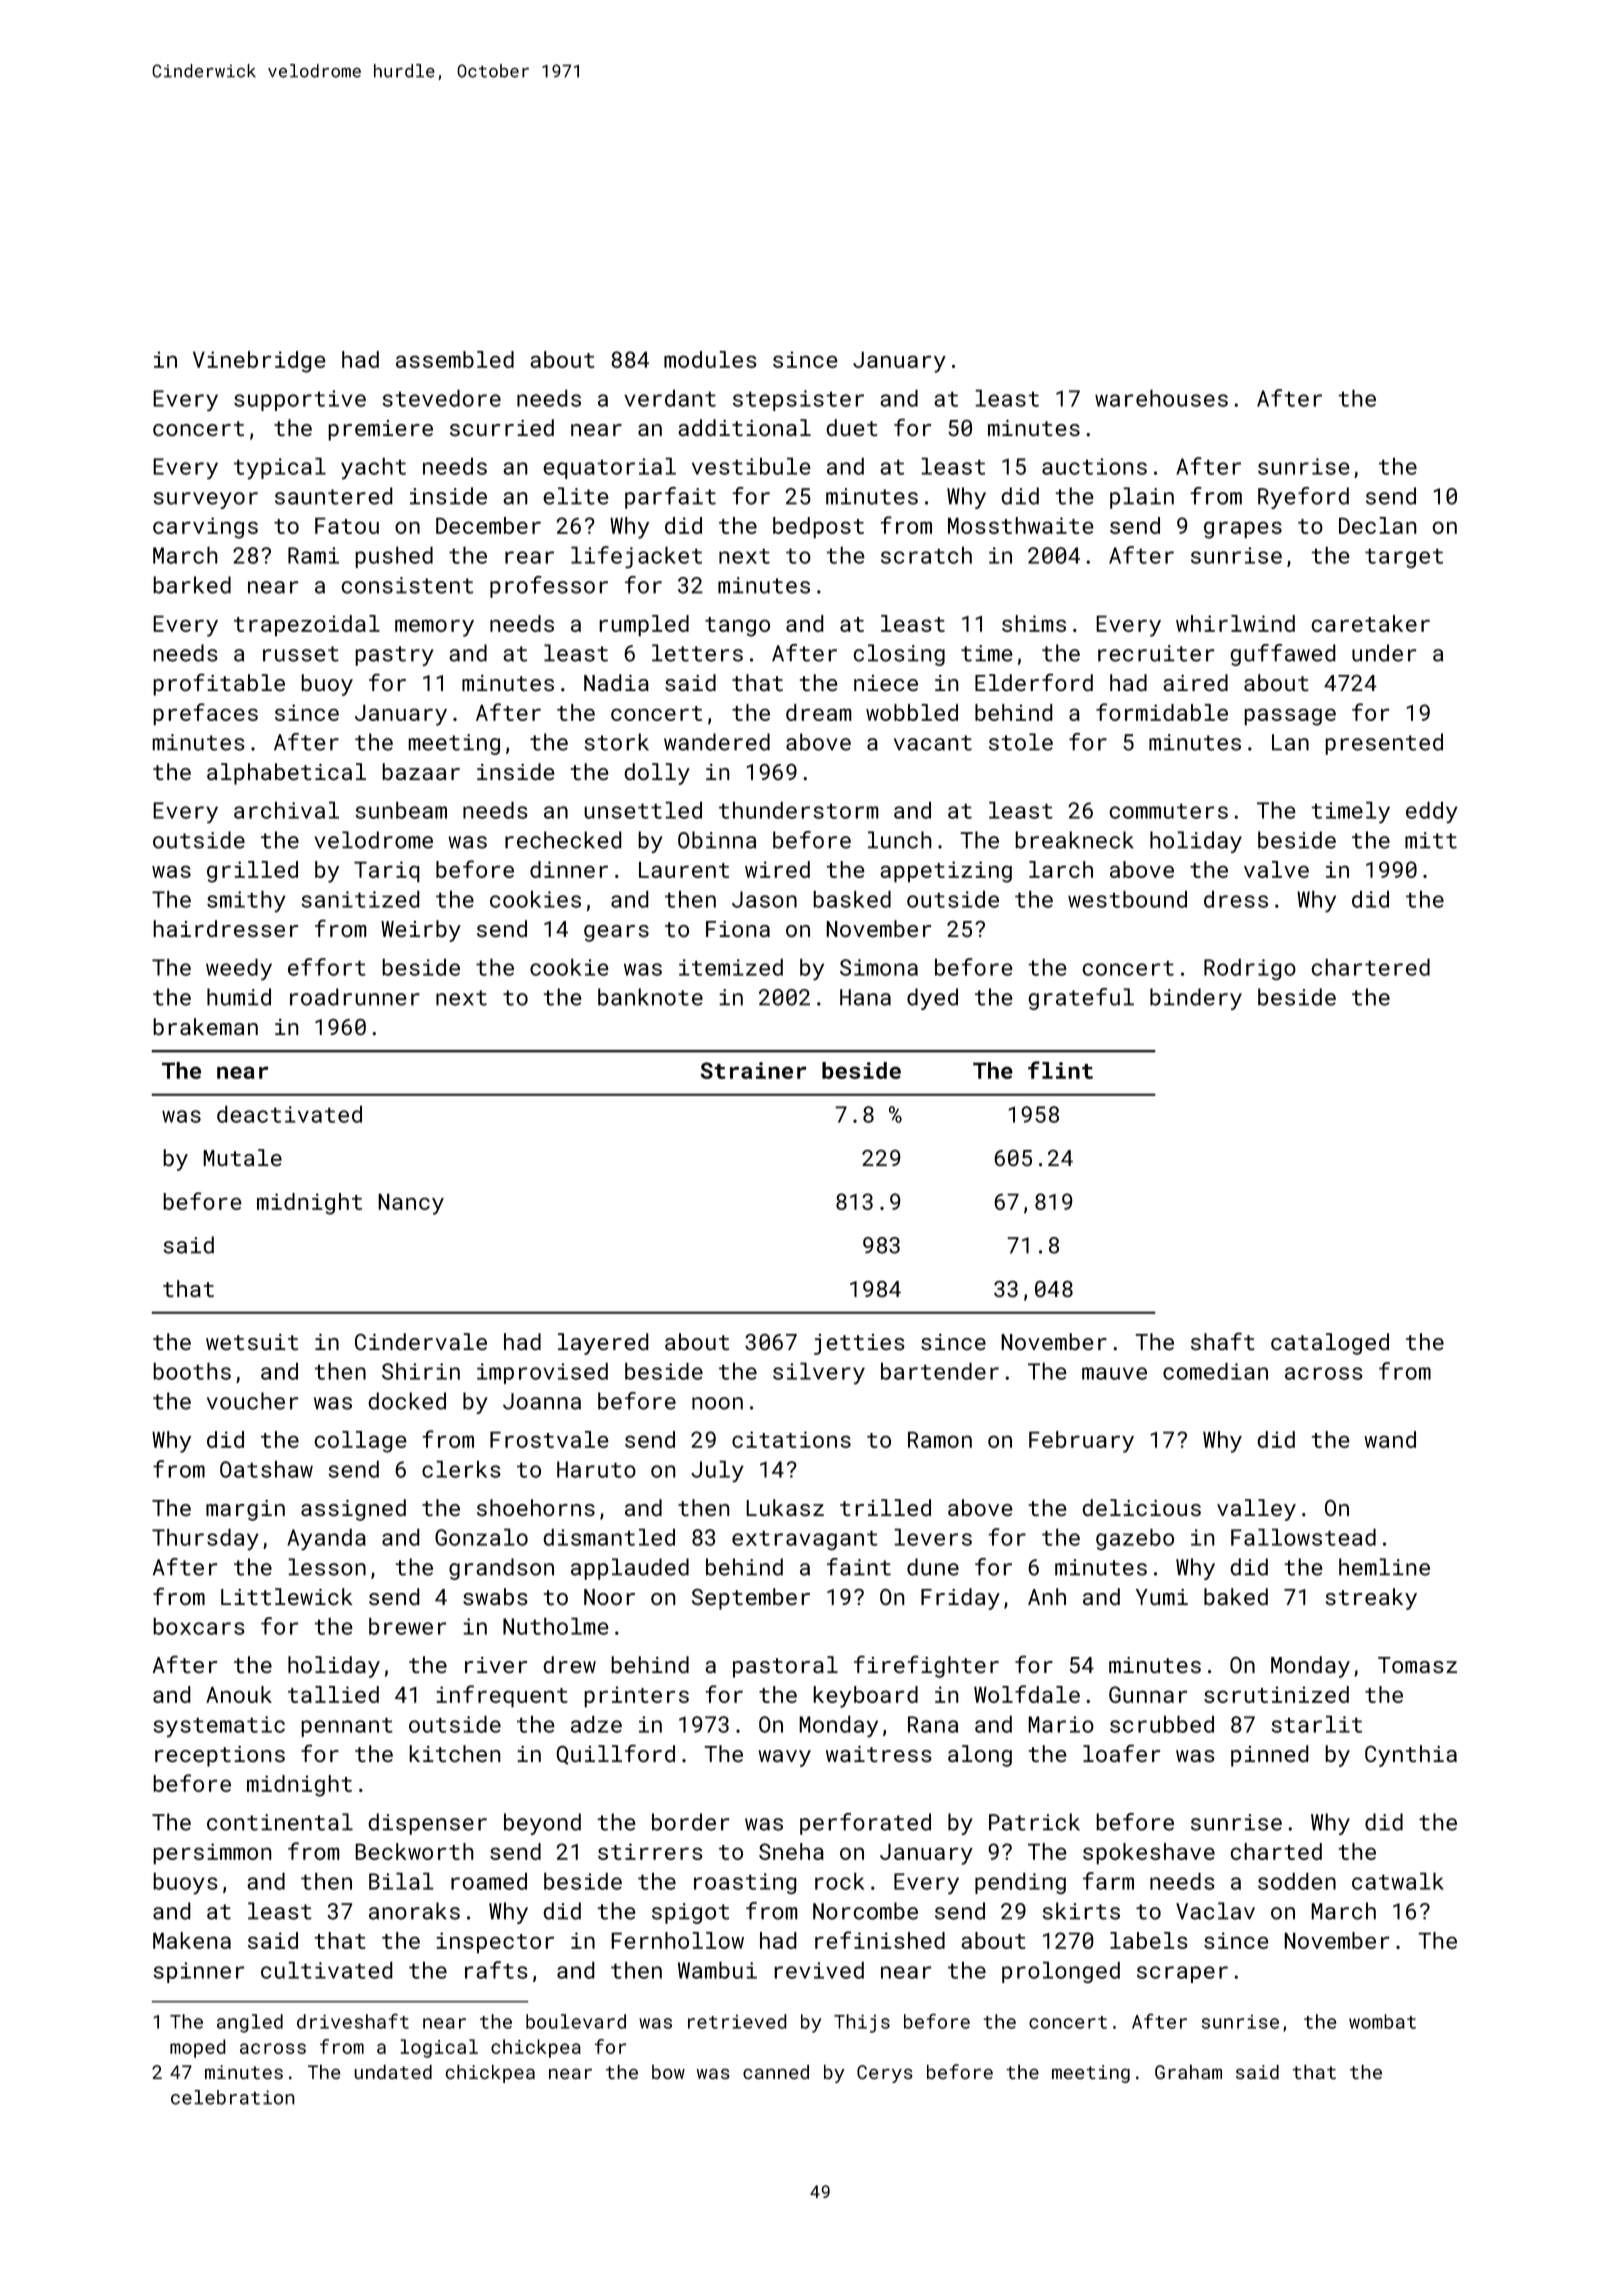 This document has height=2292, width=1620. I want to click on noon, so click(717, 1403).
